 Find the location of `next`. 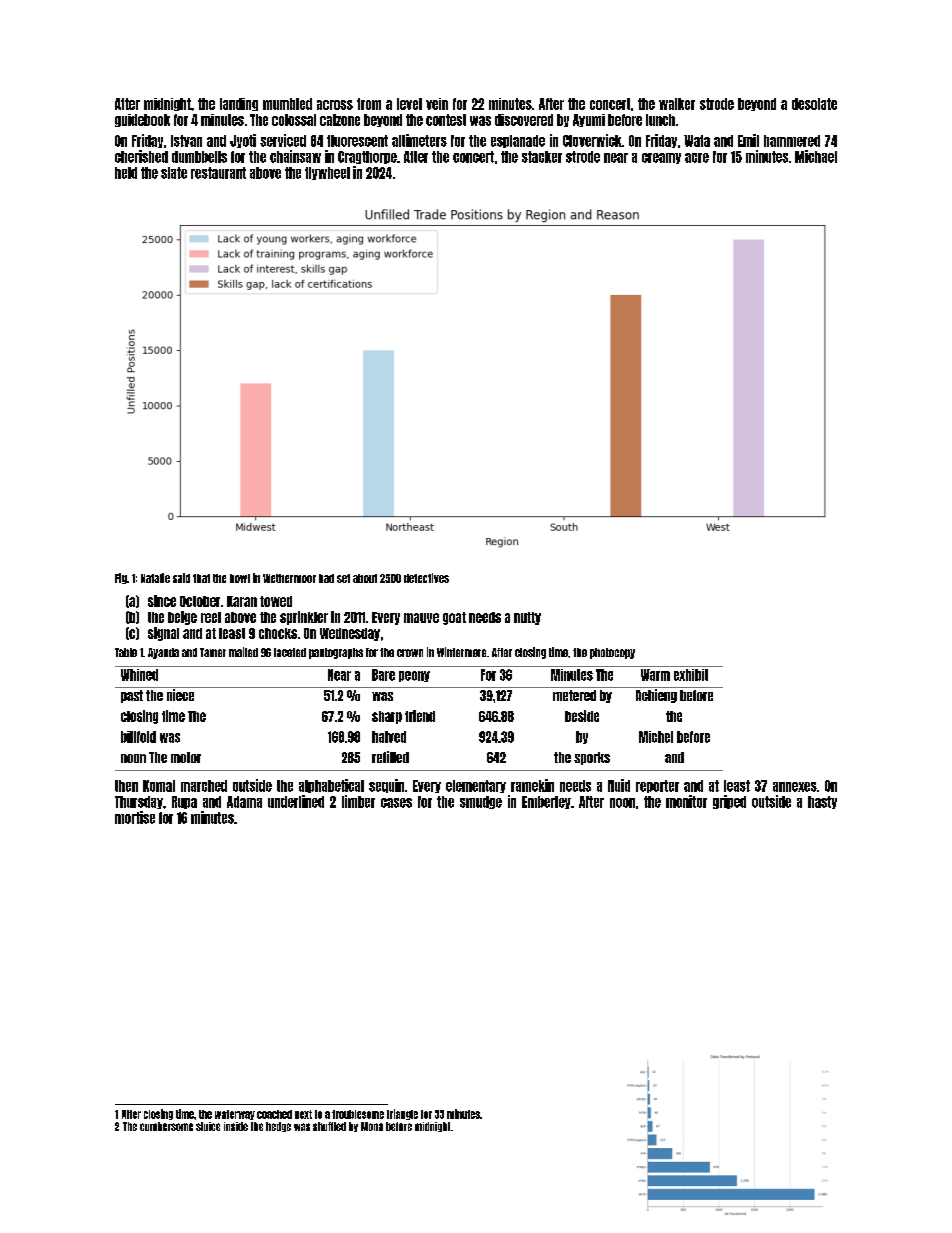

next is located at coordinates (303, 1114).
